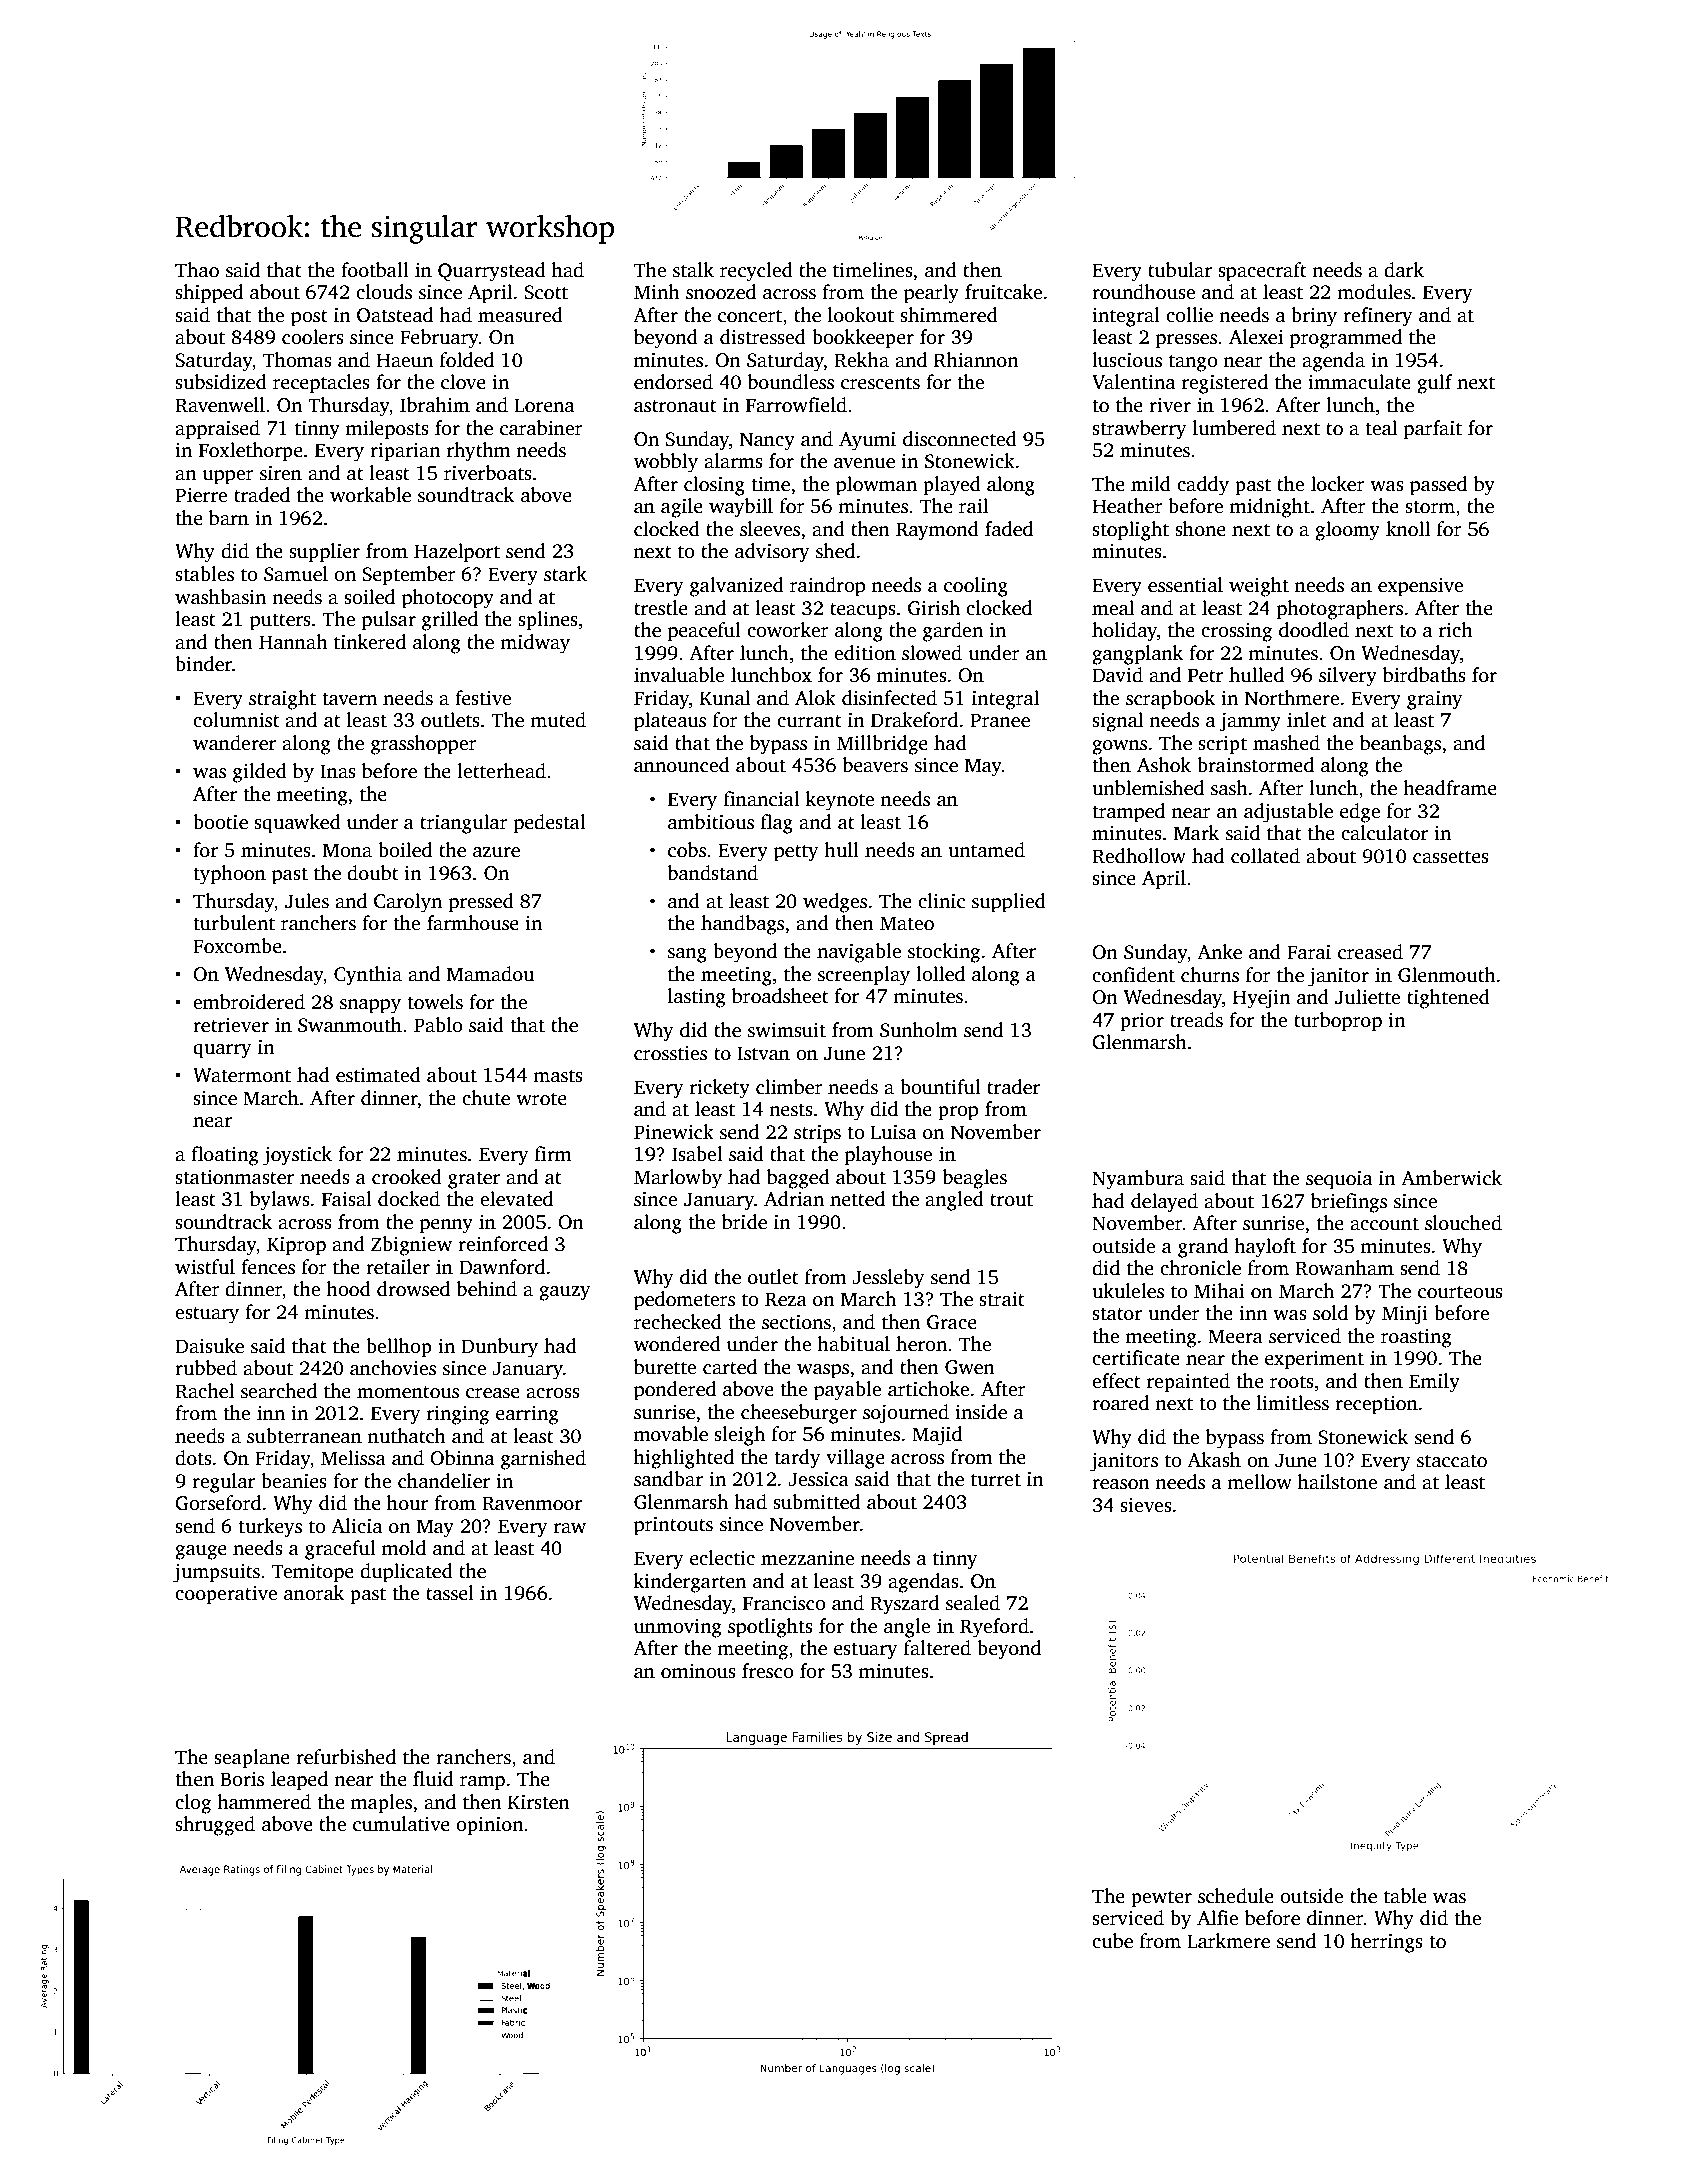 The width and height of the screenshot is (1683, 2178). What do you see at coordinates (373, 873) in the screenshot?
I see `doubt` at bounding box center [373, 873].
